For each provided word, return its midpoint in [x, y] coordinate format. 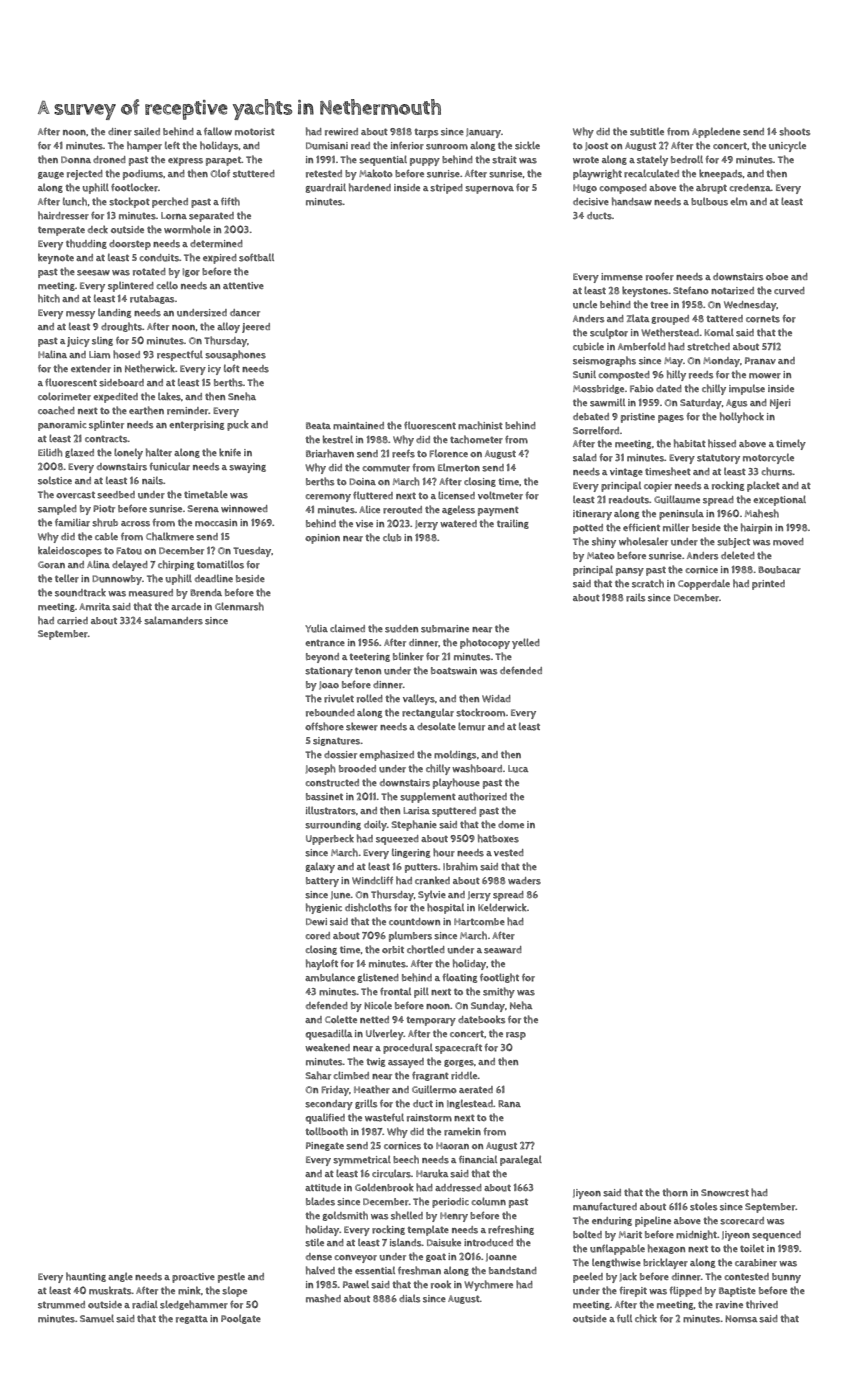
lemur [471, 726]
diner [120, 132]
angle [120, 1277]
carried [72, 621]
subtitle [647, 131]
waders [524, 881]
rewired [341, 132]
